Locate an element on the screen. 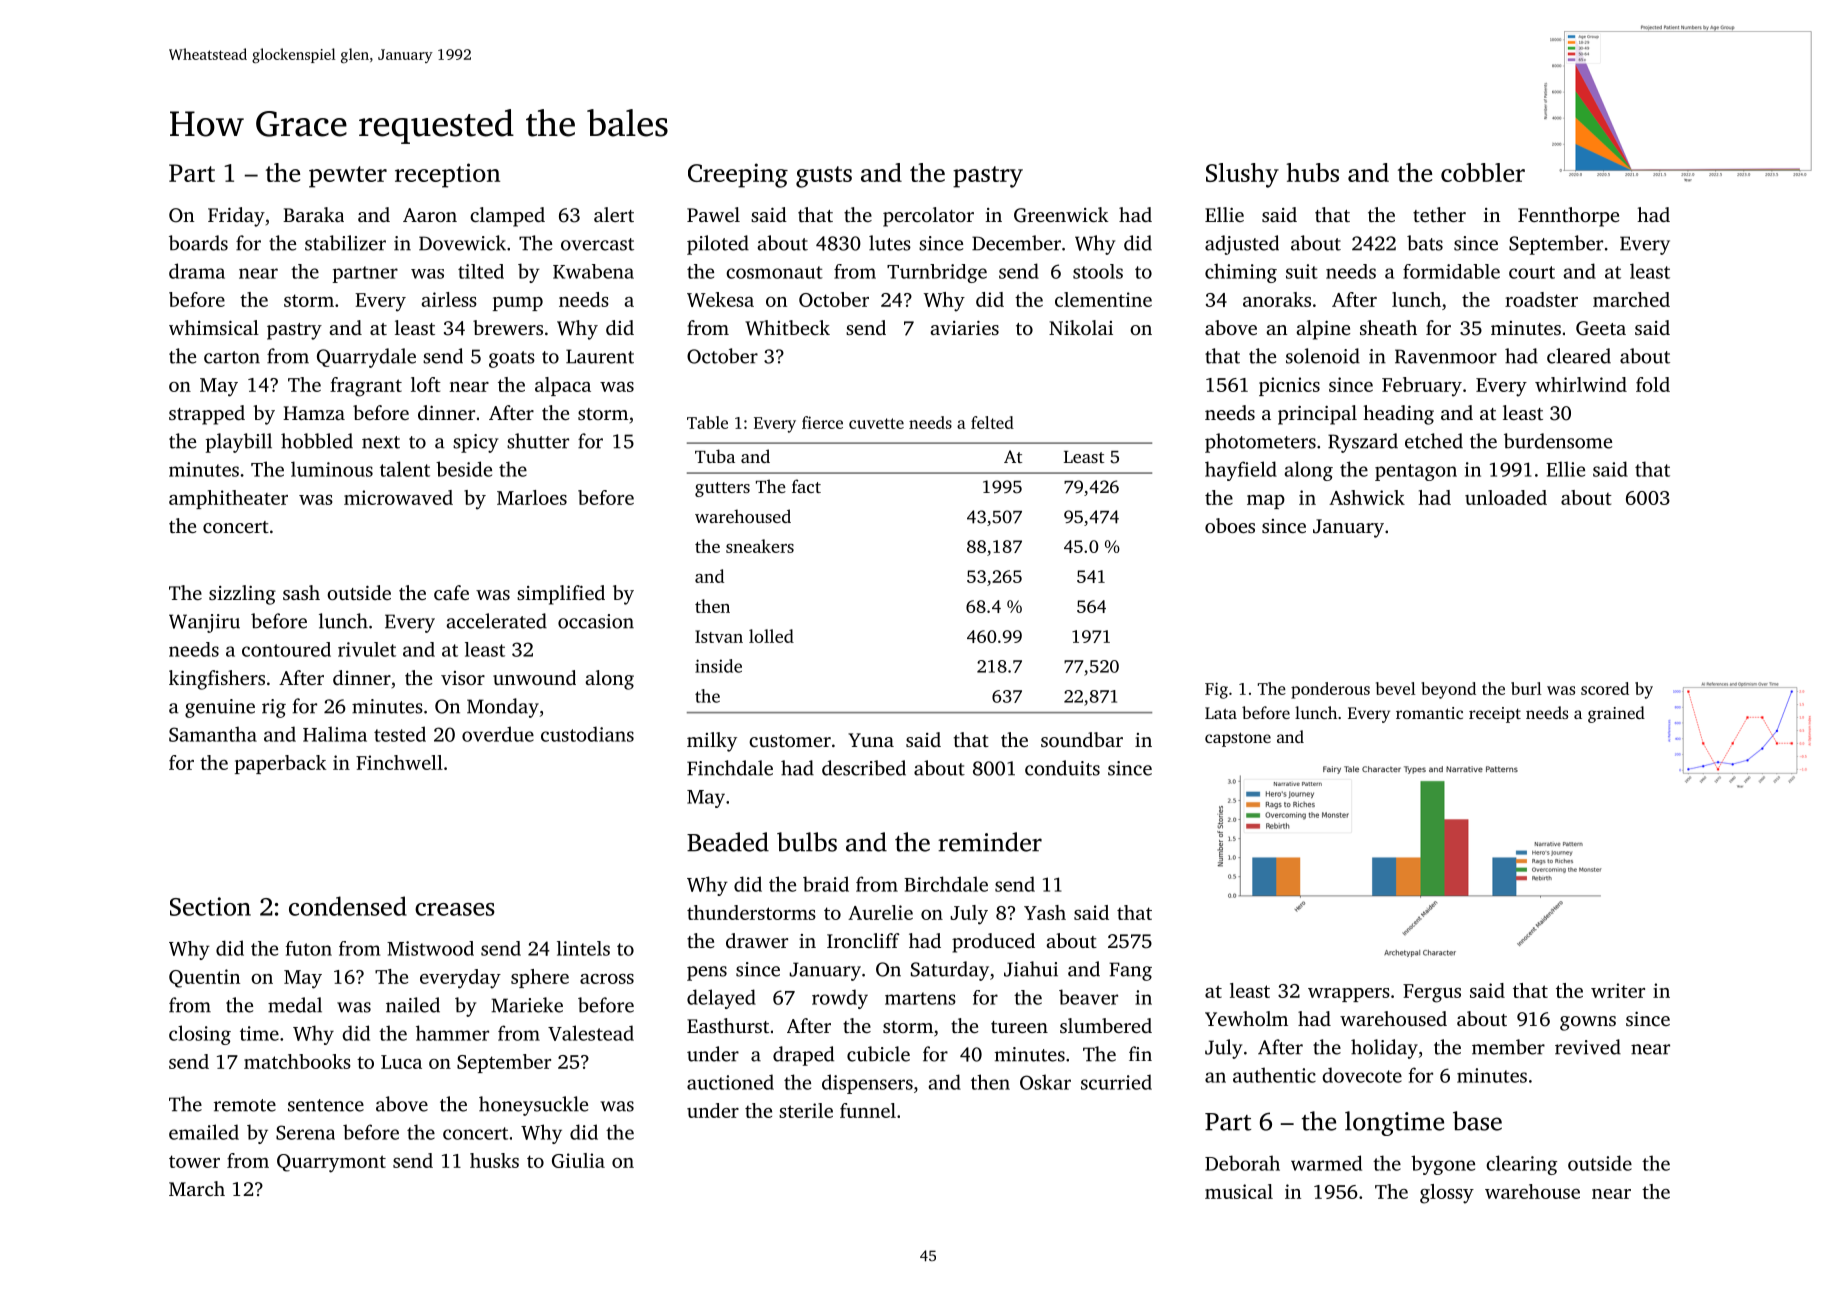  Quarrymont is located at coordinates (331, 1163).
